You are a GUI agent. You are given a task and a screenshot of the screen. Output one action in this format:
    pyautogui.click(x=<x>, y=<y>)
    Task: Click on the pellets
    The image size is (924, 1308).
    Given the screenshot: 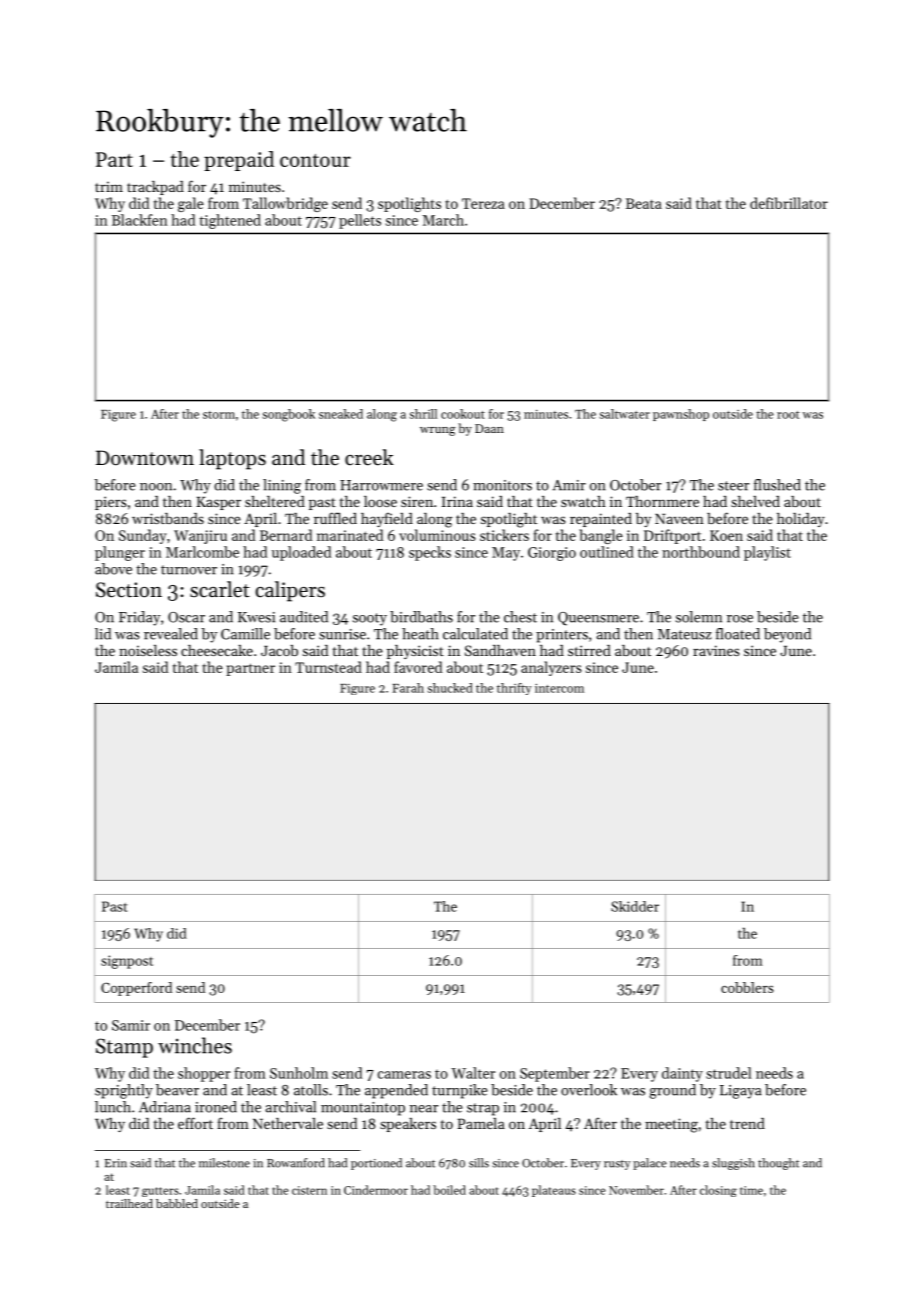 What is the action you would take?
    pyautogui.click(x=360, y=221)
